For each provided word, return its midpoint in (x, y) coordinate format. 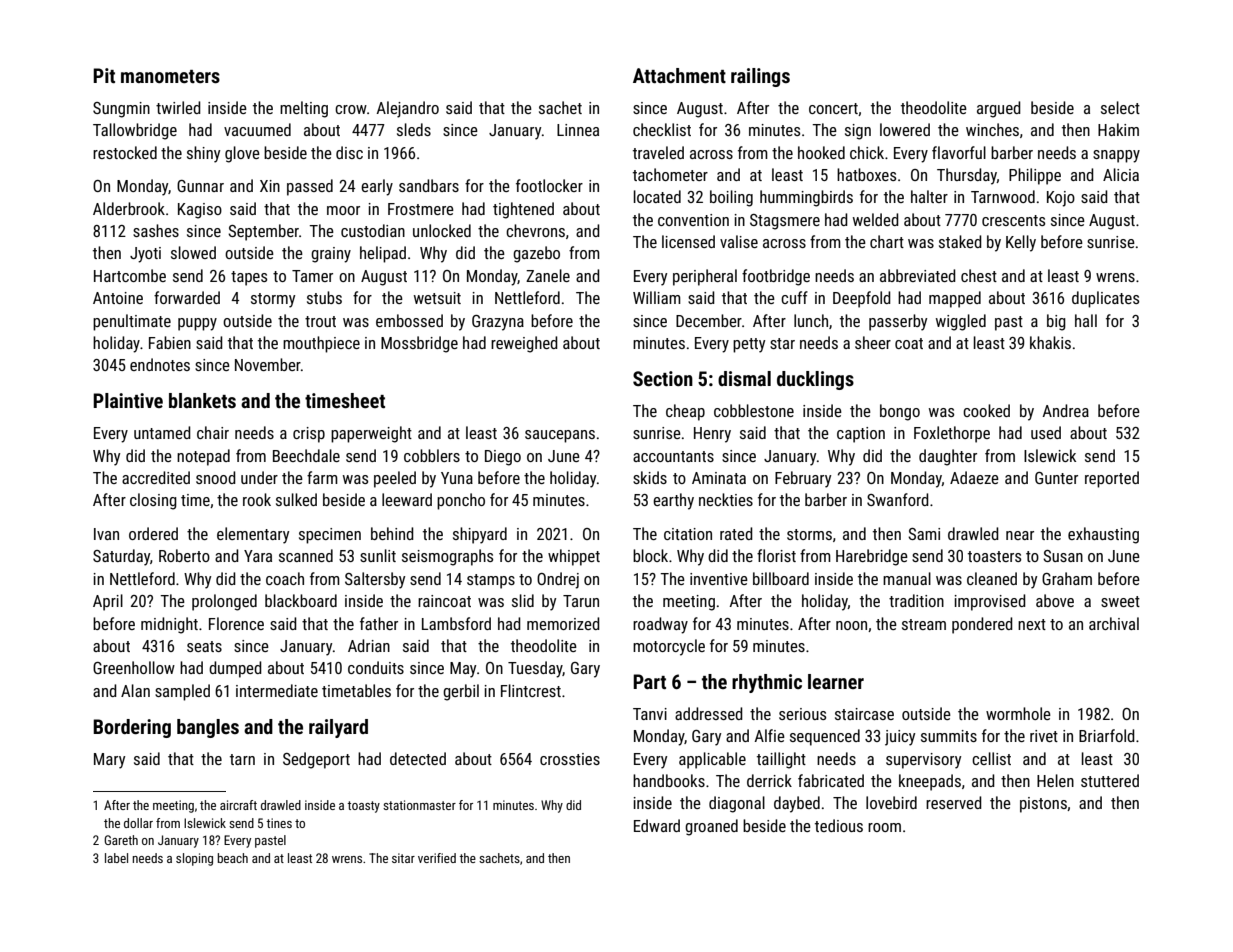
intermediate (277, 690)
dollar (138, 823)
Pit (104, 75)
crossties (570, 759)
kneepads (930, 782)
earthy (673, 501)
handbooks (669, 780)
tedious (839, 825)
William (657, 297)
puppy (197, 324)
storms (809, 534)
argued (999, 109)
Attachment (679, 75)
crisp (309, 435)
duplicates (1105, 299)
